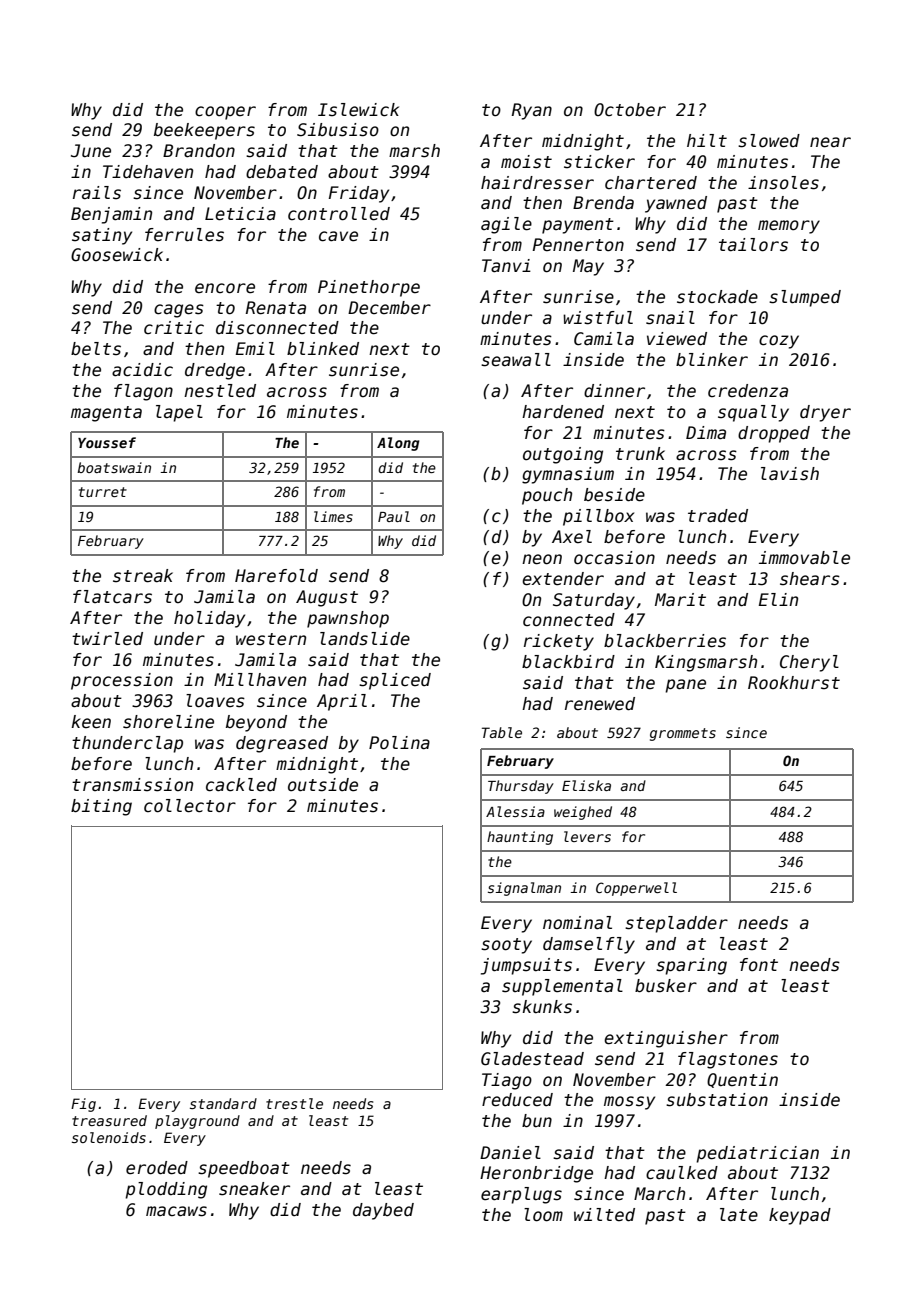 This screenshot has height=1308, width=924. Describe the element at coordinates (506, 946) in the screenshot. I see `sooty` at that location.
